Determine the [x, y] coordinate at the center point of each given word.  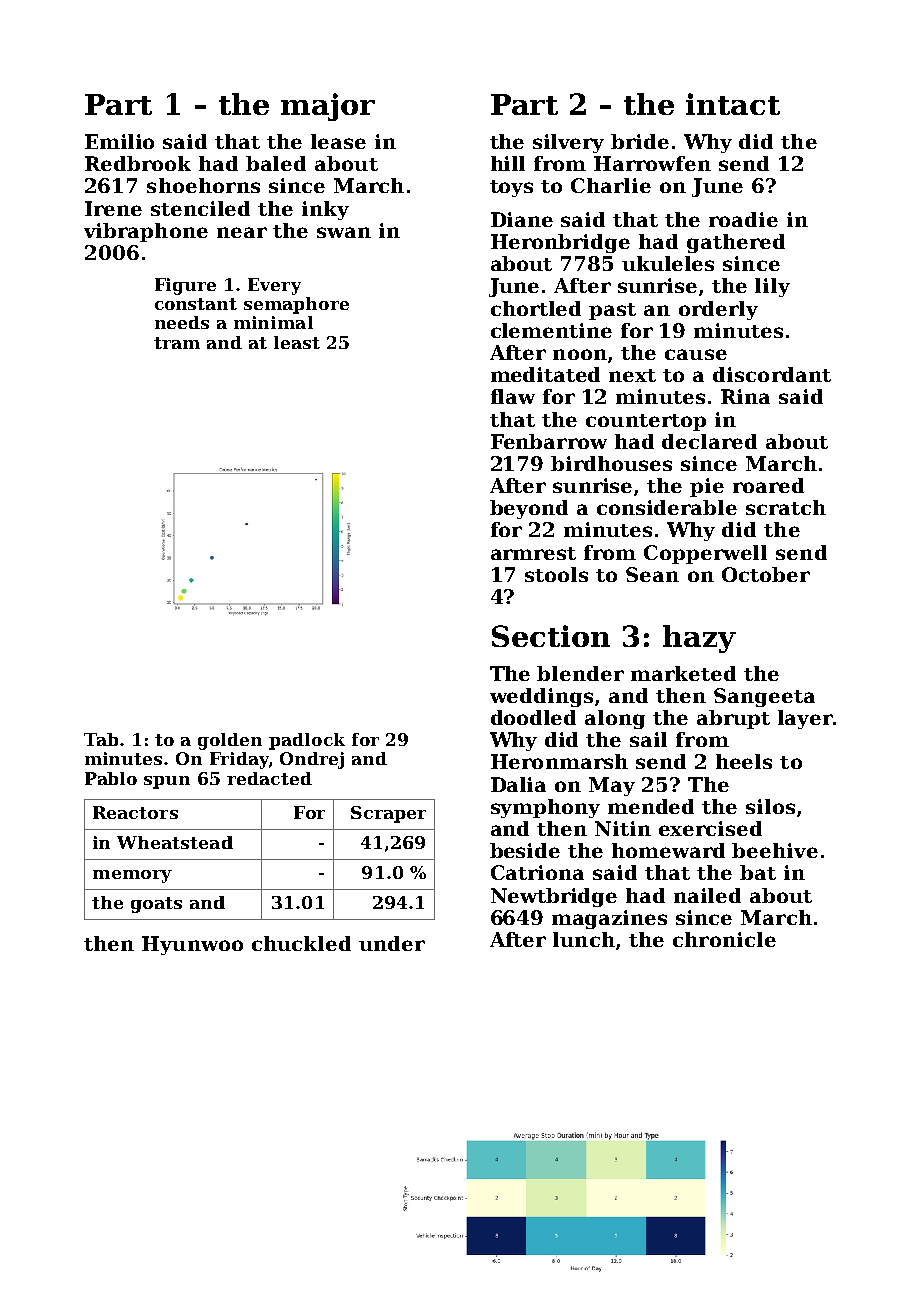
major [328, 107]
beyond [529, 509]
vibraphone [146, 232]
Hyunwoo [192, 945]
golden [230, 741]
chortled [536, 308]
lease [338, 141]
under [392, 943]
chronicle [724, 939]
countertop [646, 422]
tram [177, 343]
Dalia [518, 784]
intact [733, 104]
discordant [772, 374]
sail [648, 739]
